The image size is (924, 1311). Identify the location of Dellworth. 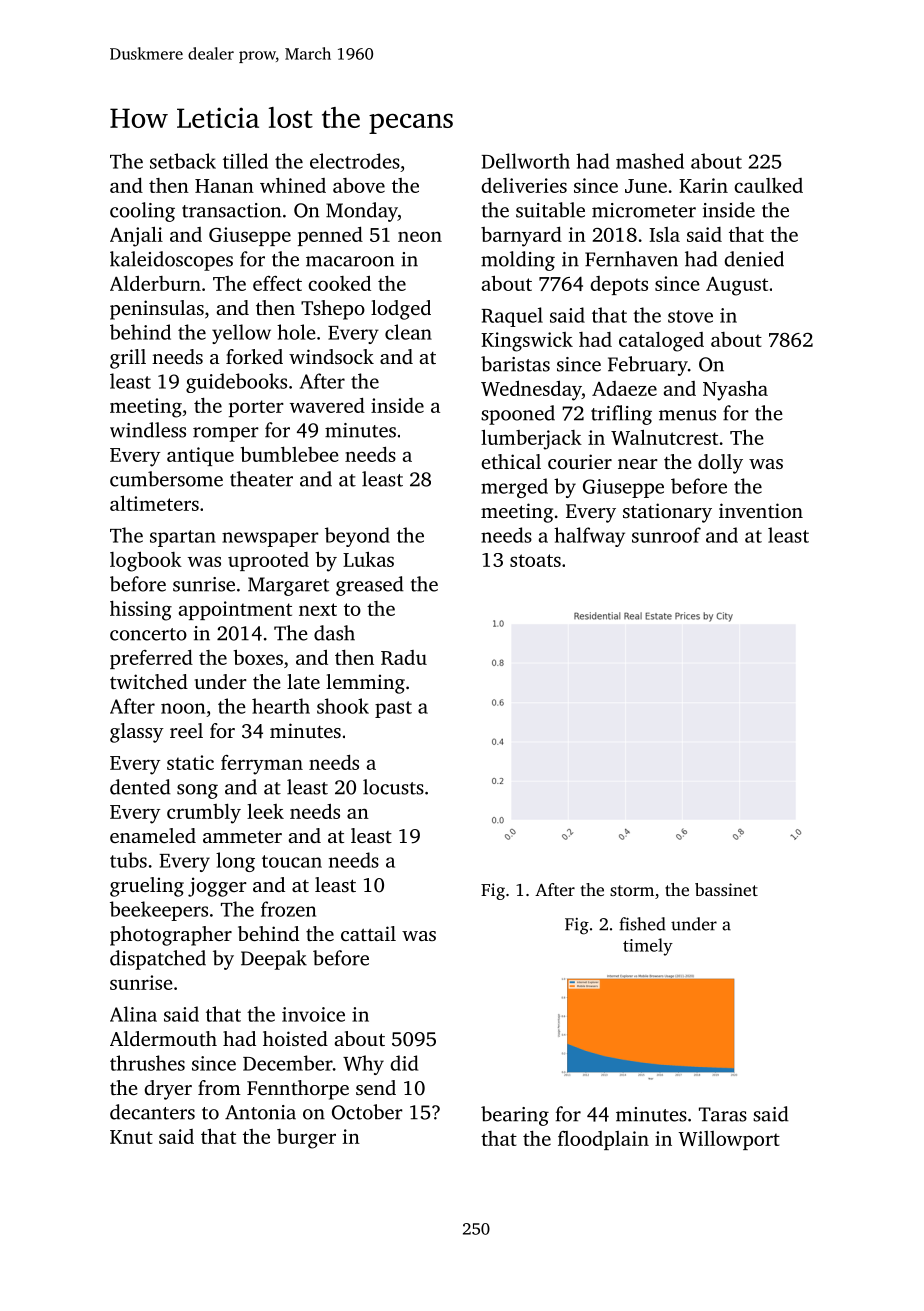
(526, 161).
